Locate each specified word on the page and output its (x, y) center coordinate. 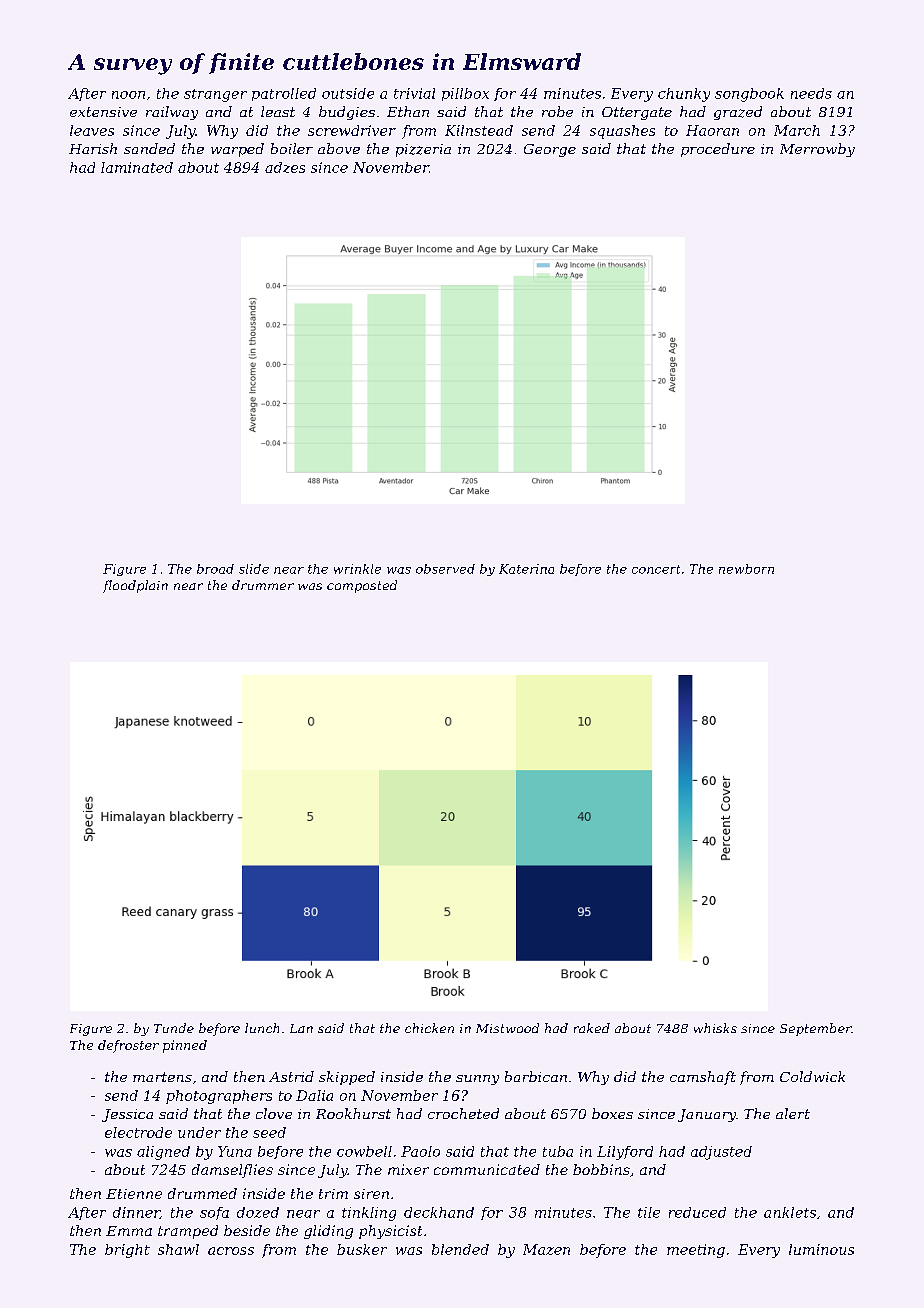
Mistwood (507, 1028)
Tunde (174, 1028)
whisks (715, 1028)
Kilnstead (479, 130)
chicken (429, 1028)
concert (656, 569)
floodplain (135, 586)
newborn (746, 569)
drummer (263, 585)
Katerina (526, 569)
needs (811, 93)
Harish (93, 148)
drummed (202, 1193)
